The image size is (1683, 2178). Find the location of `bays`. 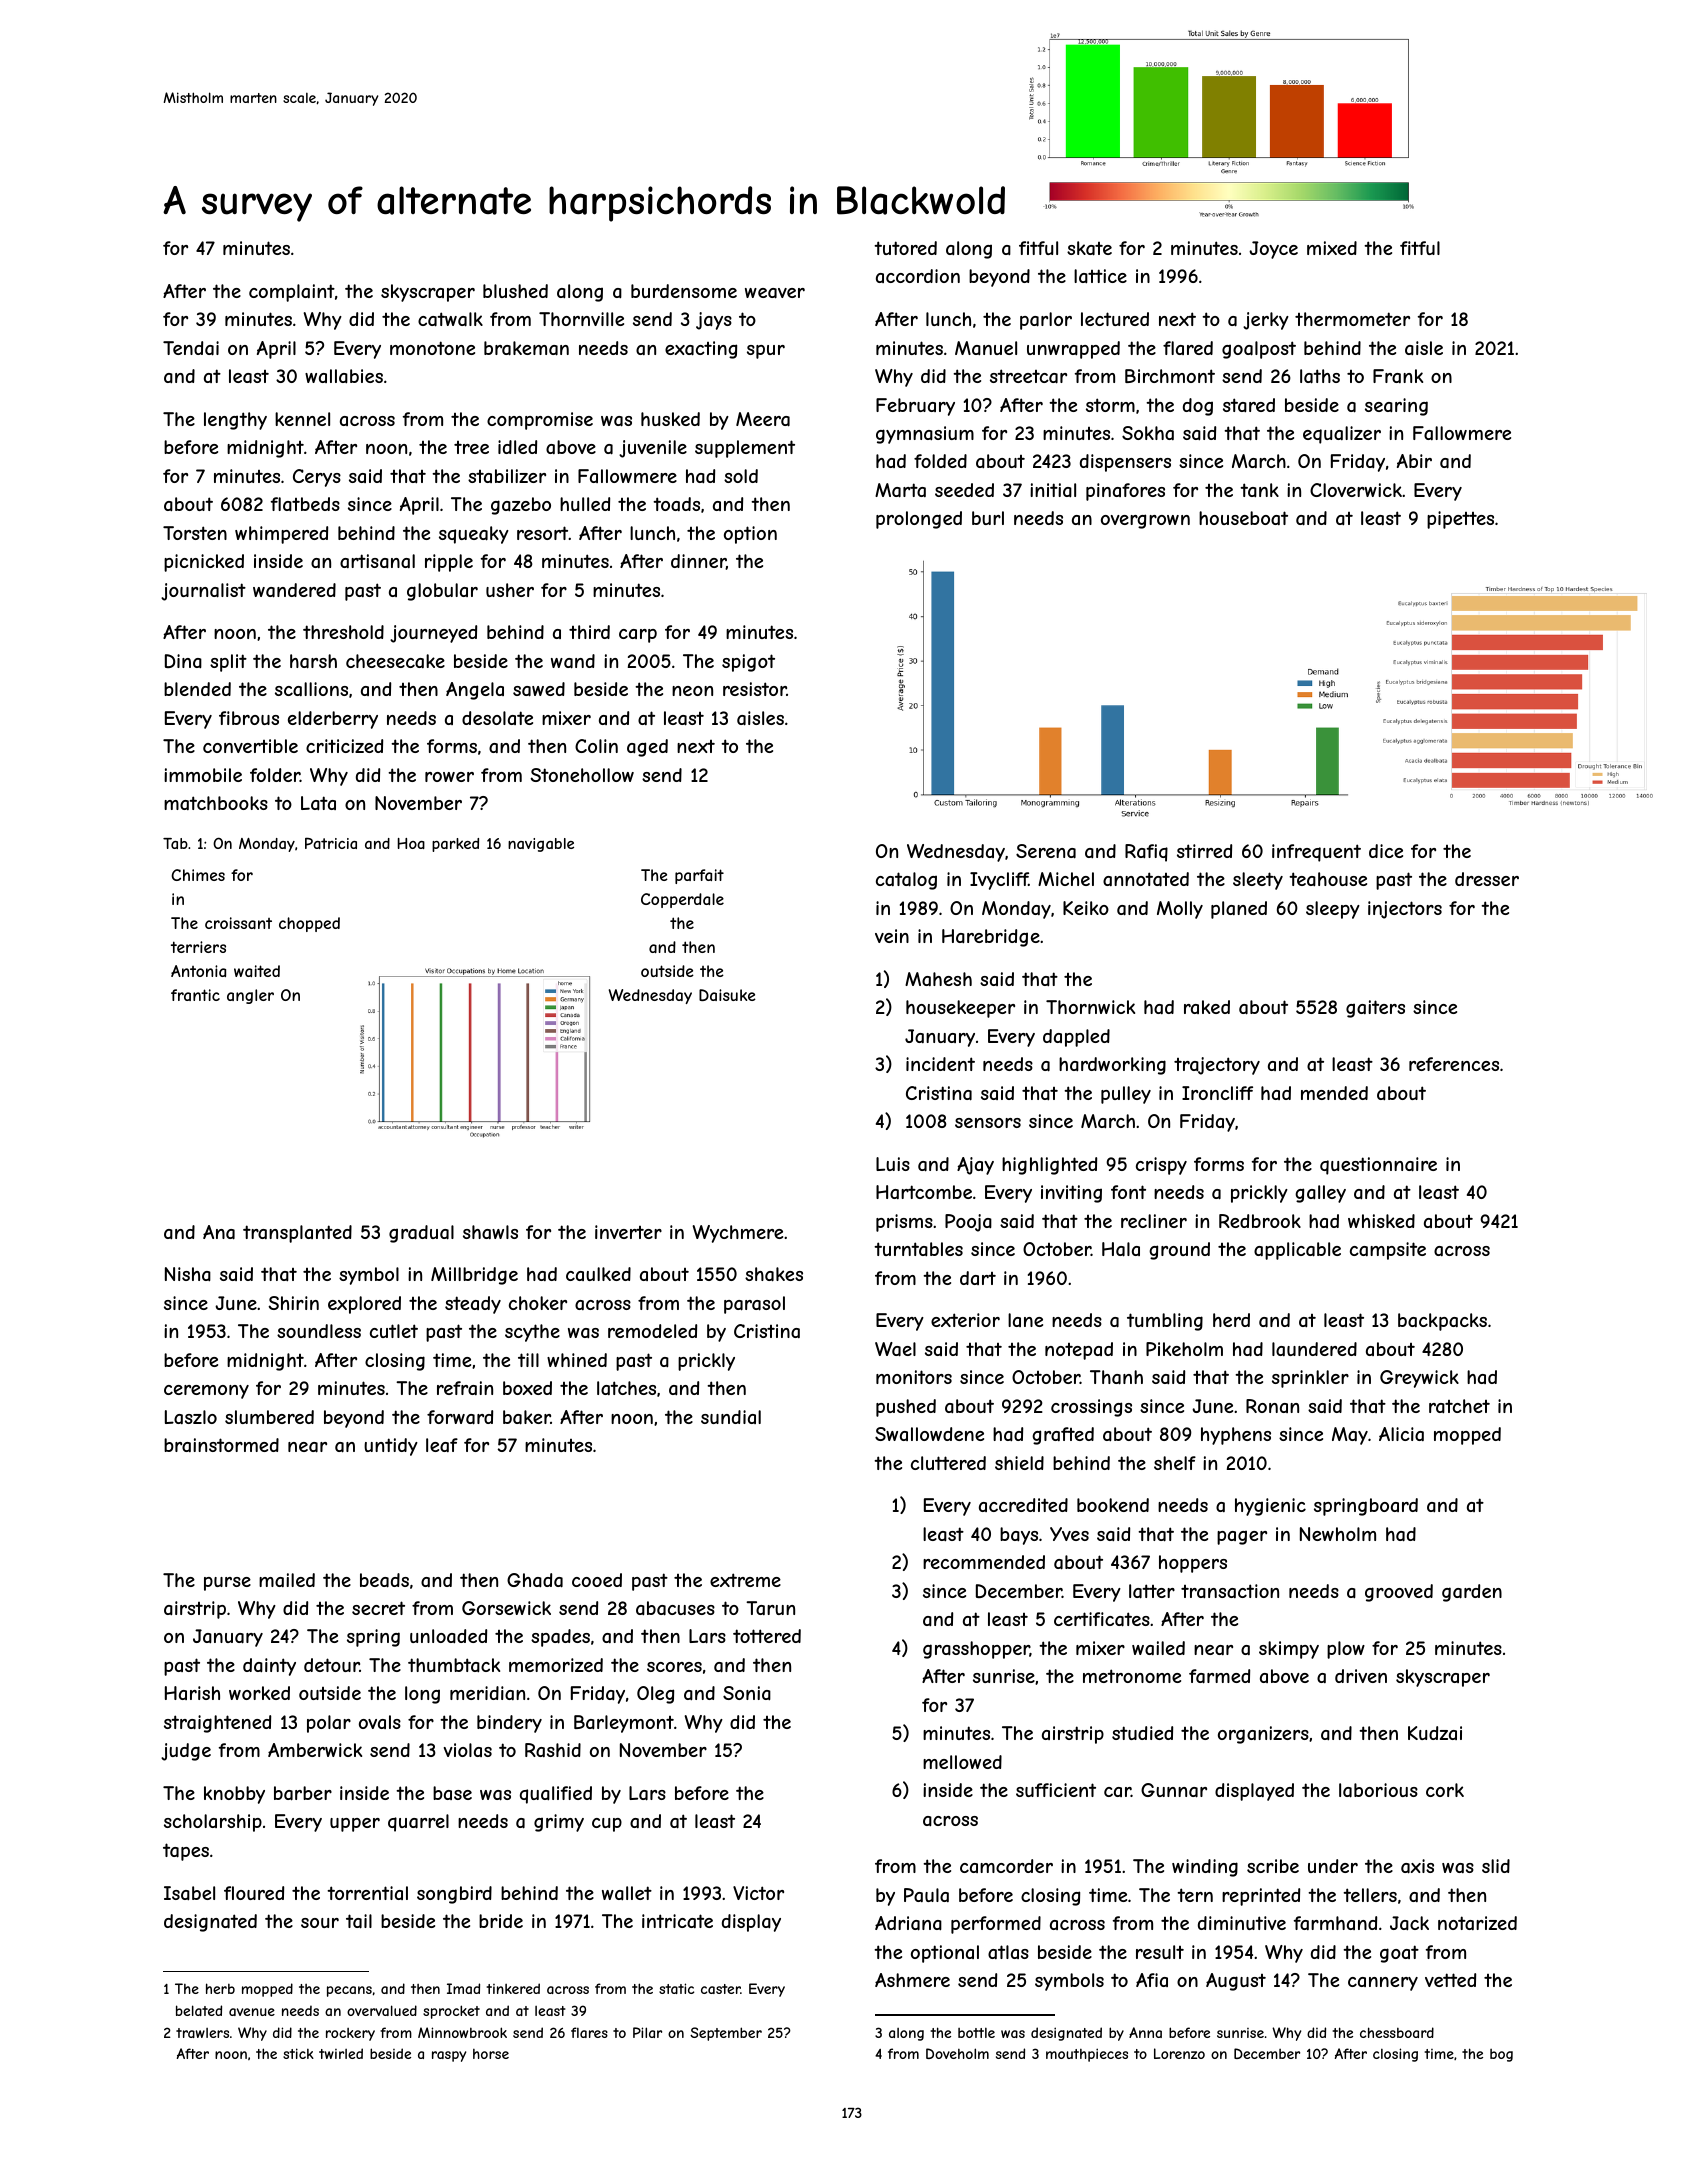

bays is located at coordinates (1019, 1536).
